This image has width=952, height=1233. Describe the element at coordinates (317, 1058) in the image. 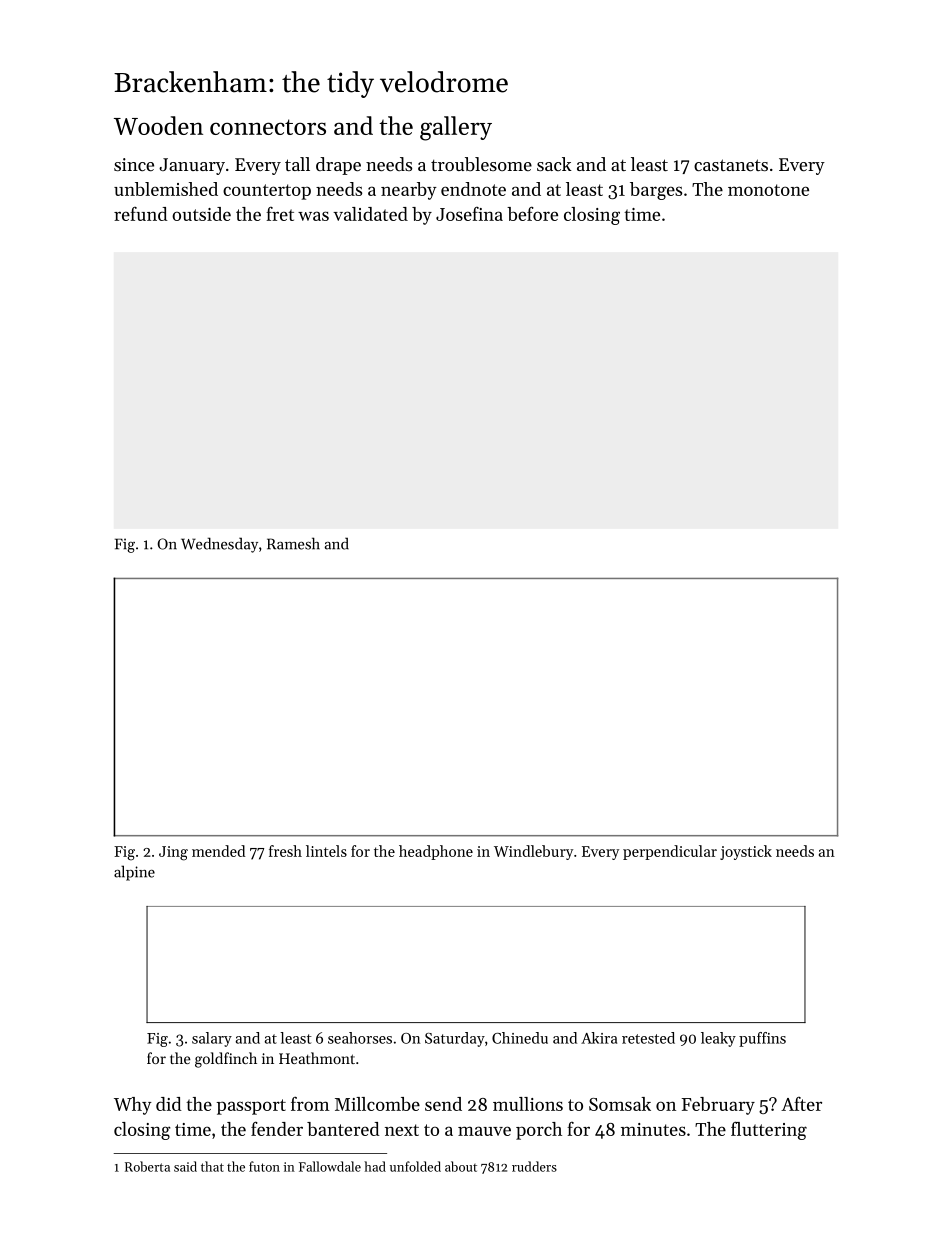

I see `Heathmont` at that location.
